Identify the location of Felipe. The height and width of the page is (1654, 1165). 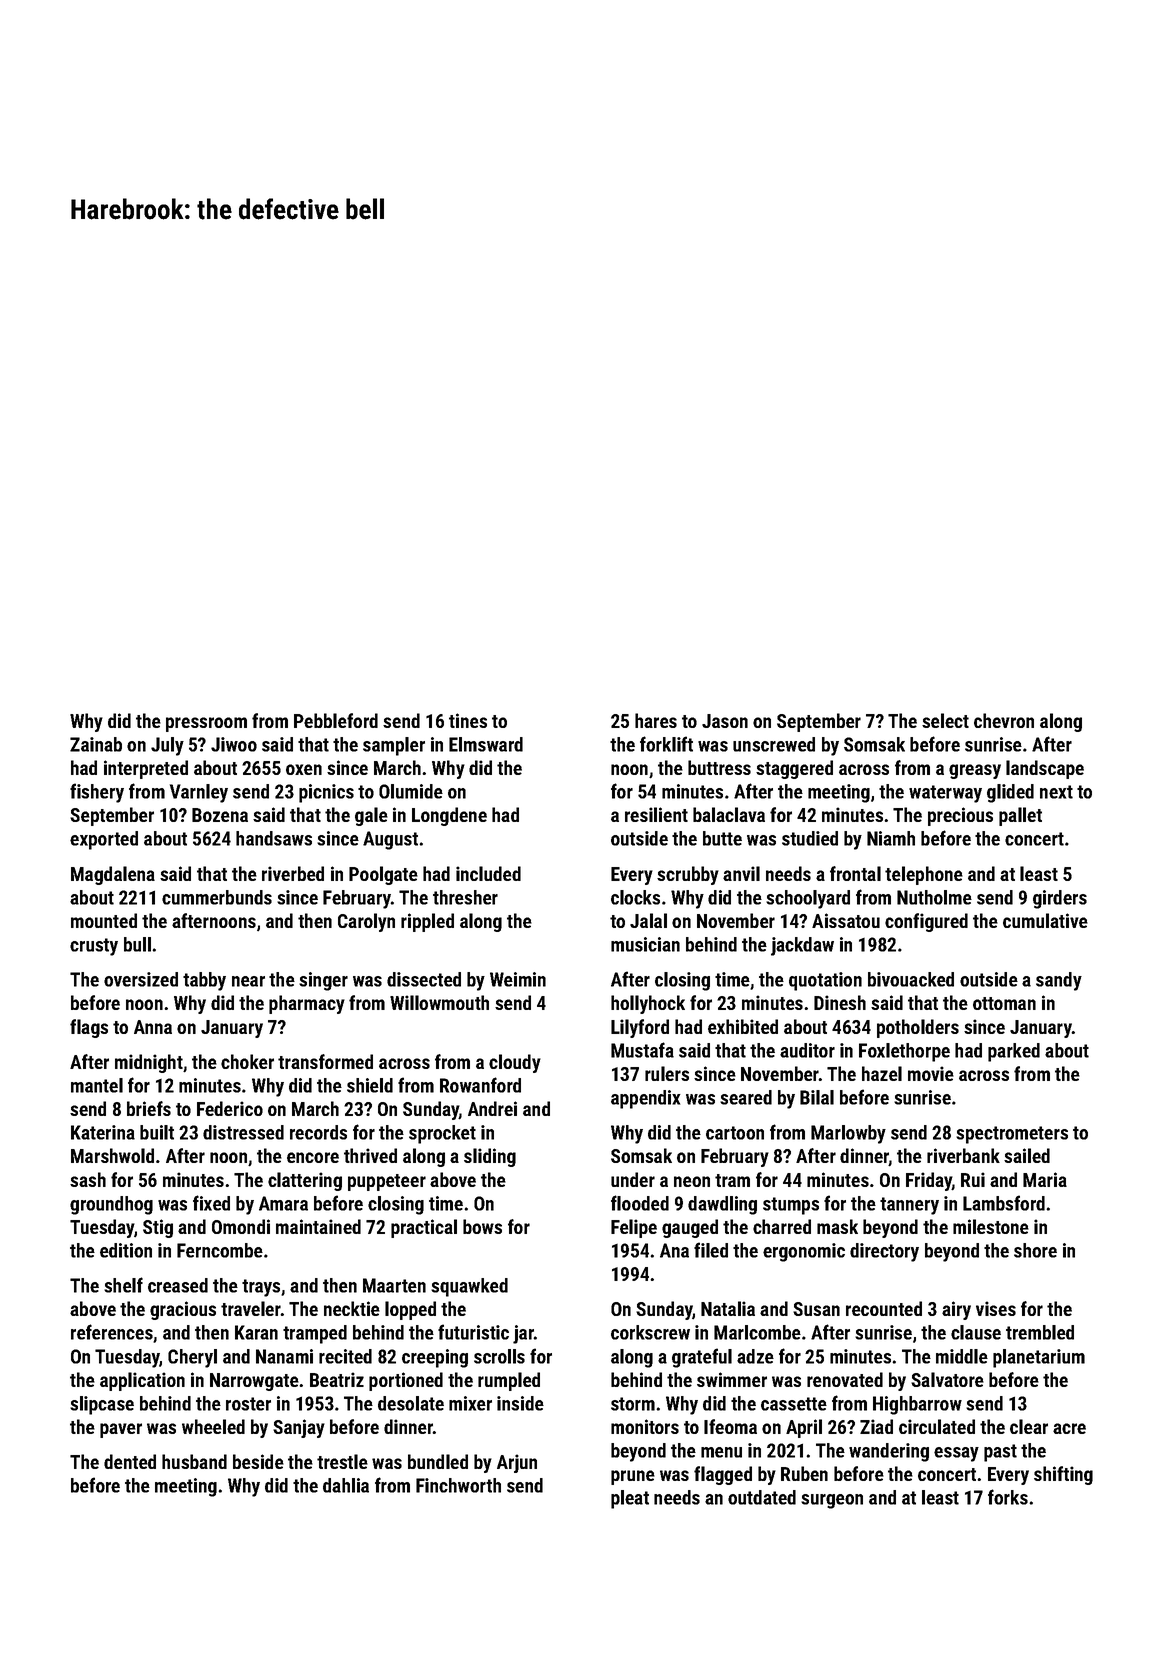
(634, 1228).
